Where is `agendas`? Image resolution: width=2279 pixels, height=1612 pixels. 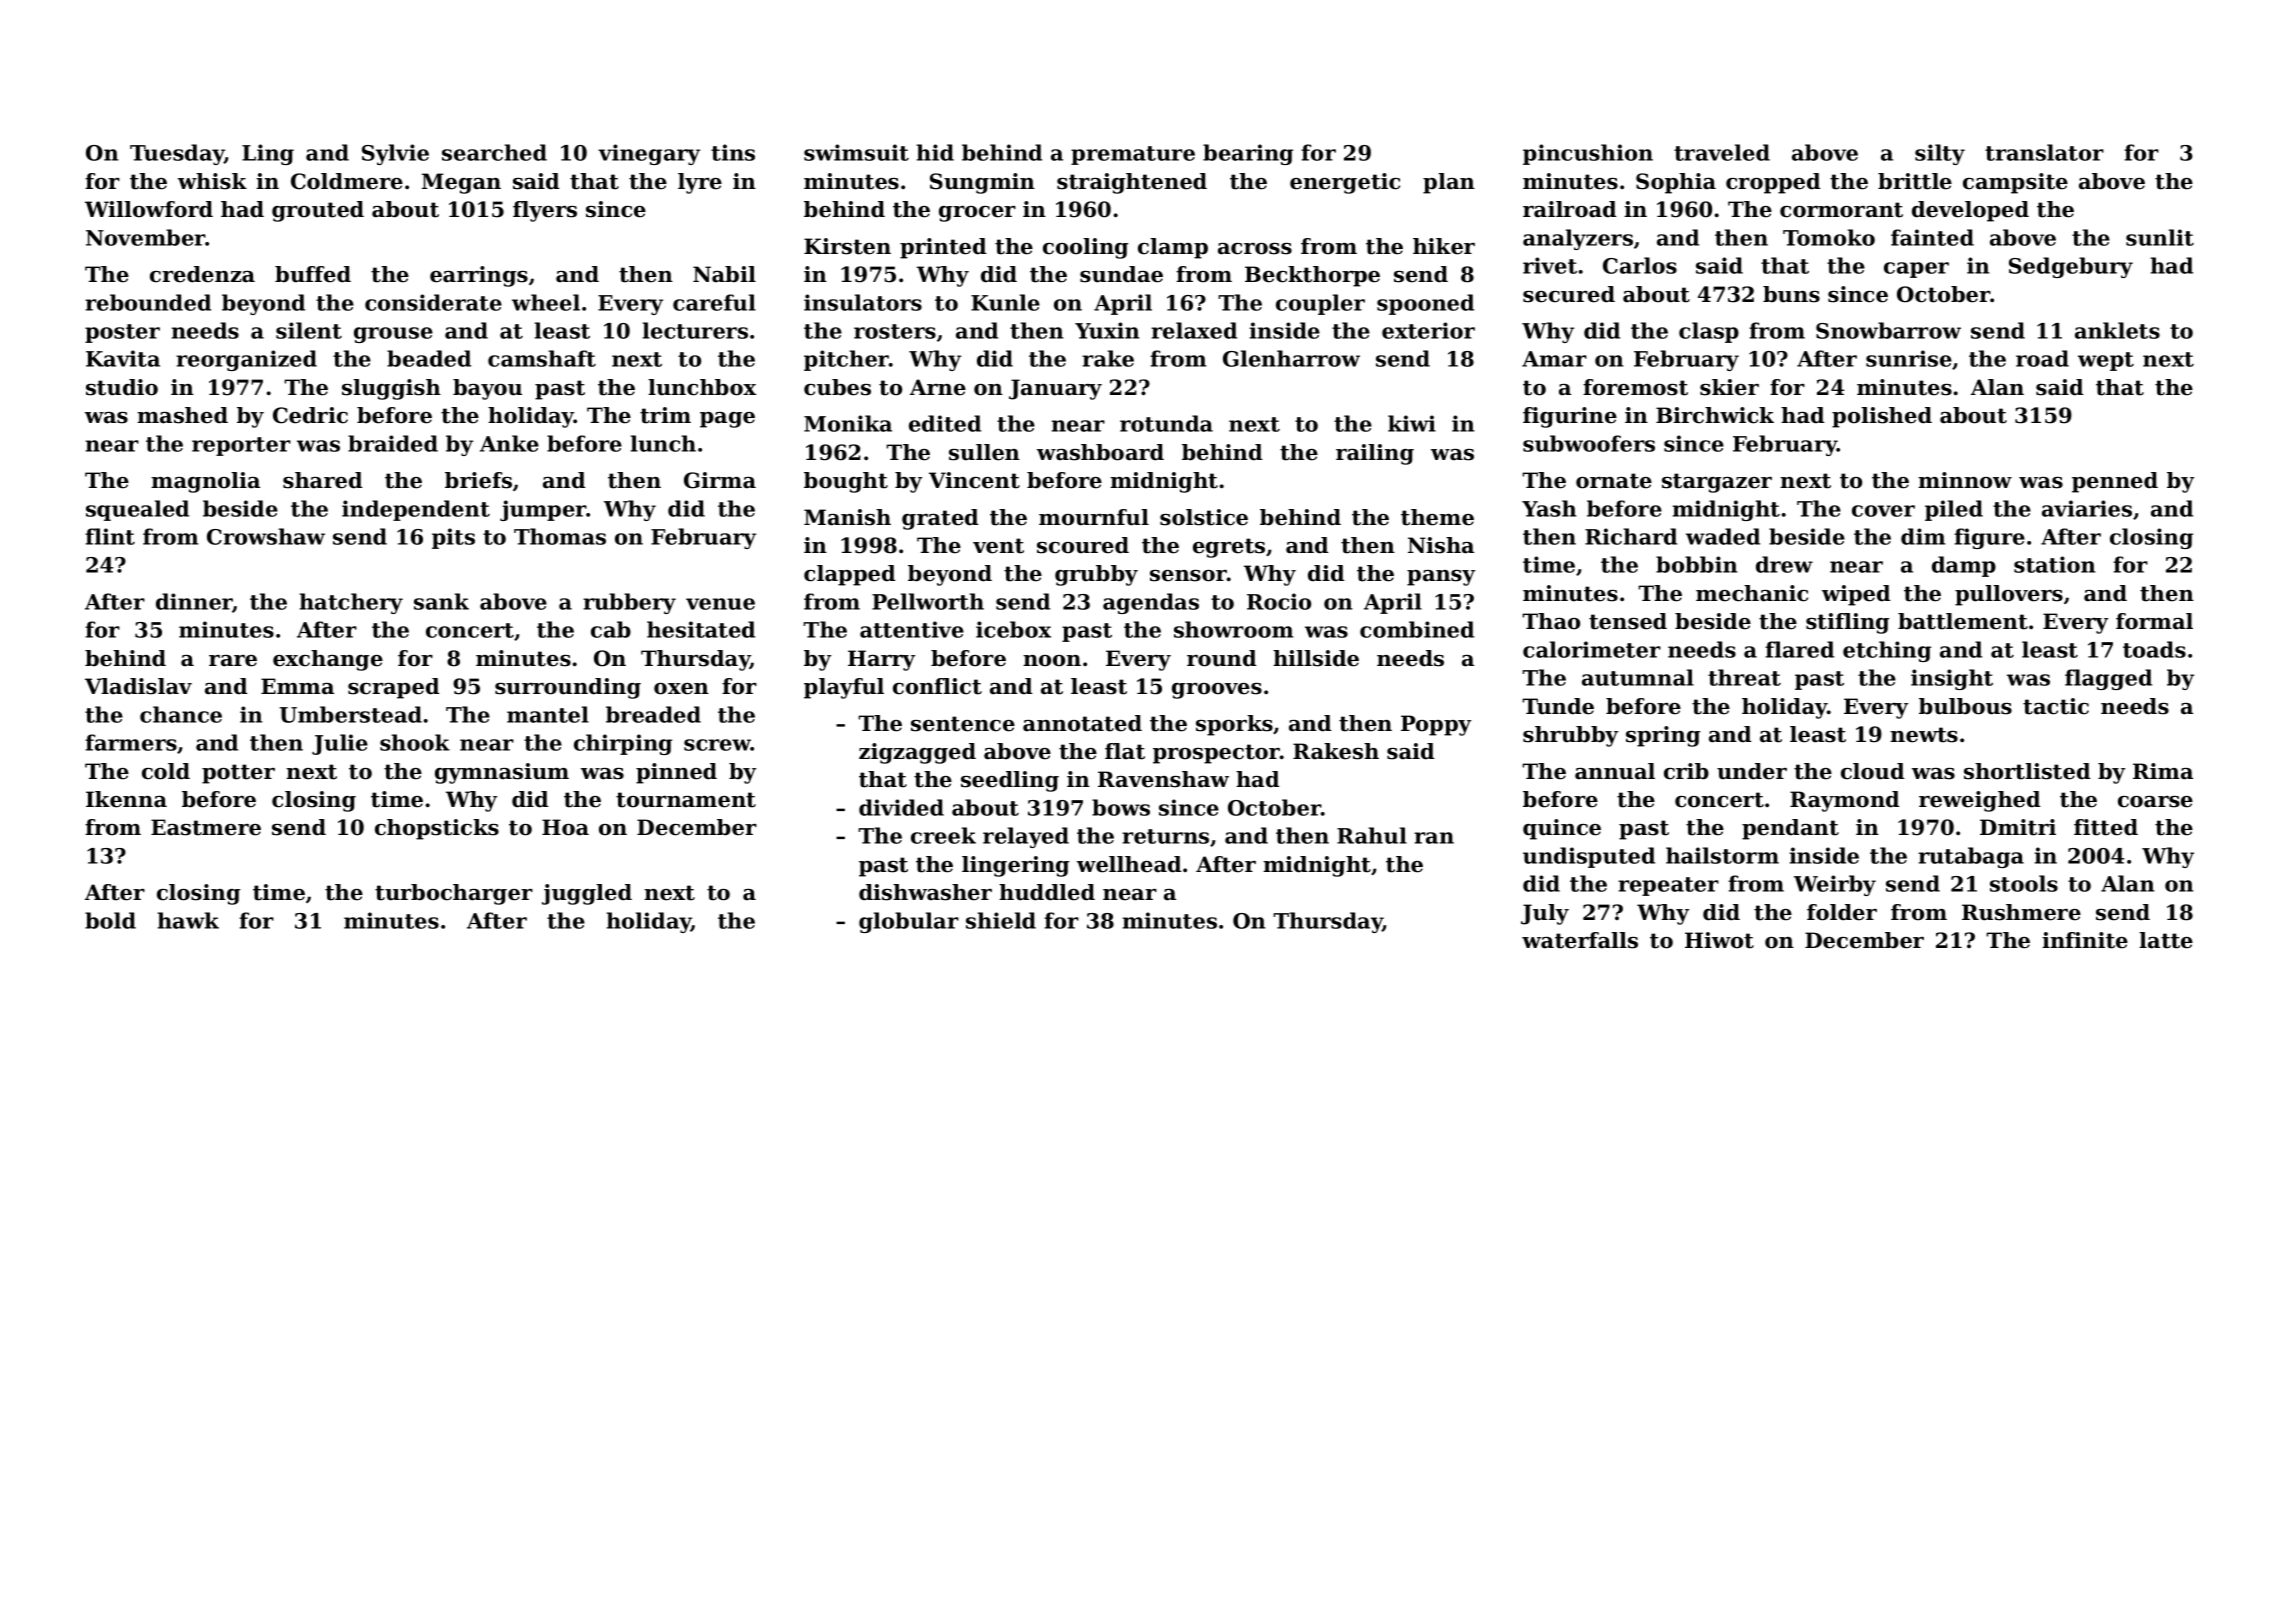
agendas is located at coordinates (1151, 603).
